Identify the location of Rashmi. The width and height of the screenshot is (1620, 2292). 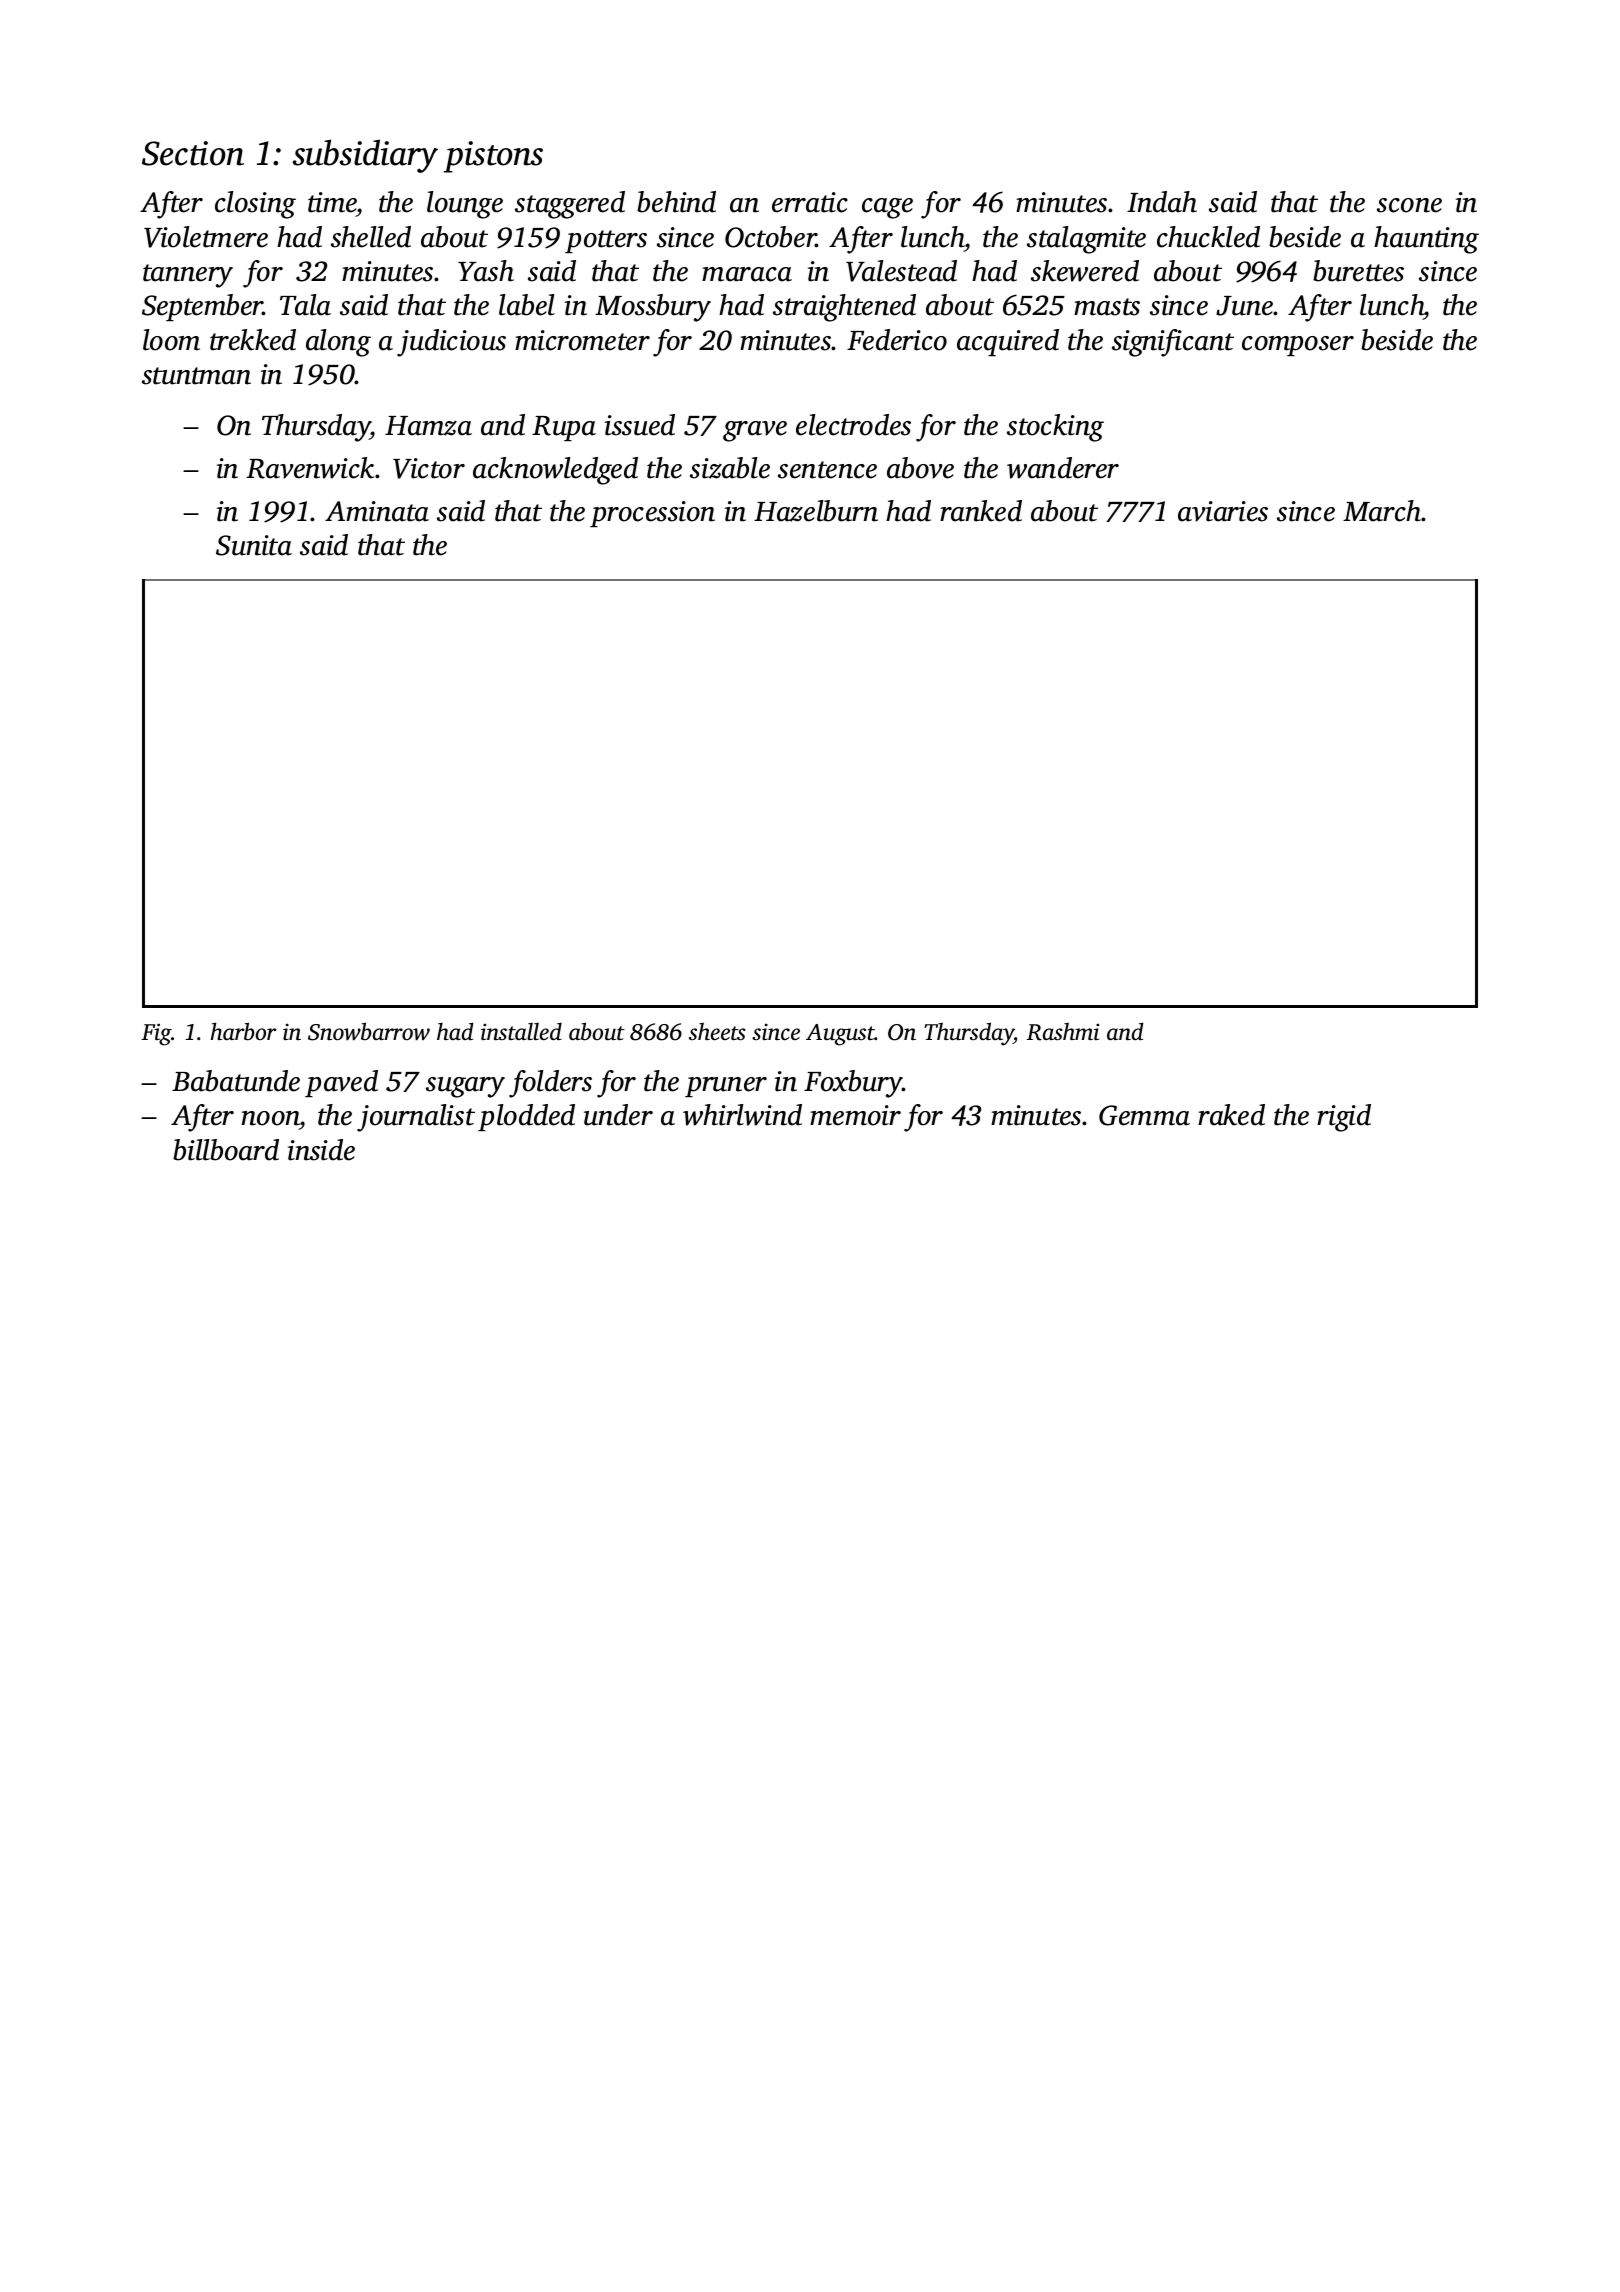
(1062, 1032).
